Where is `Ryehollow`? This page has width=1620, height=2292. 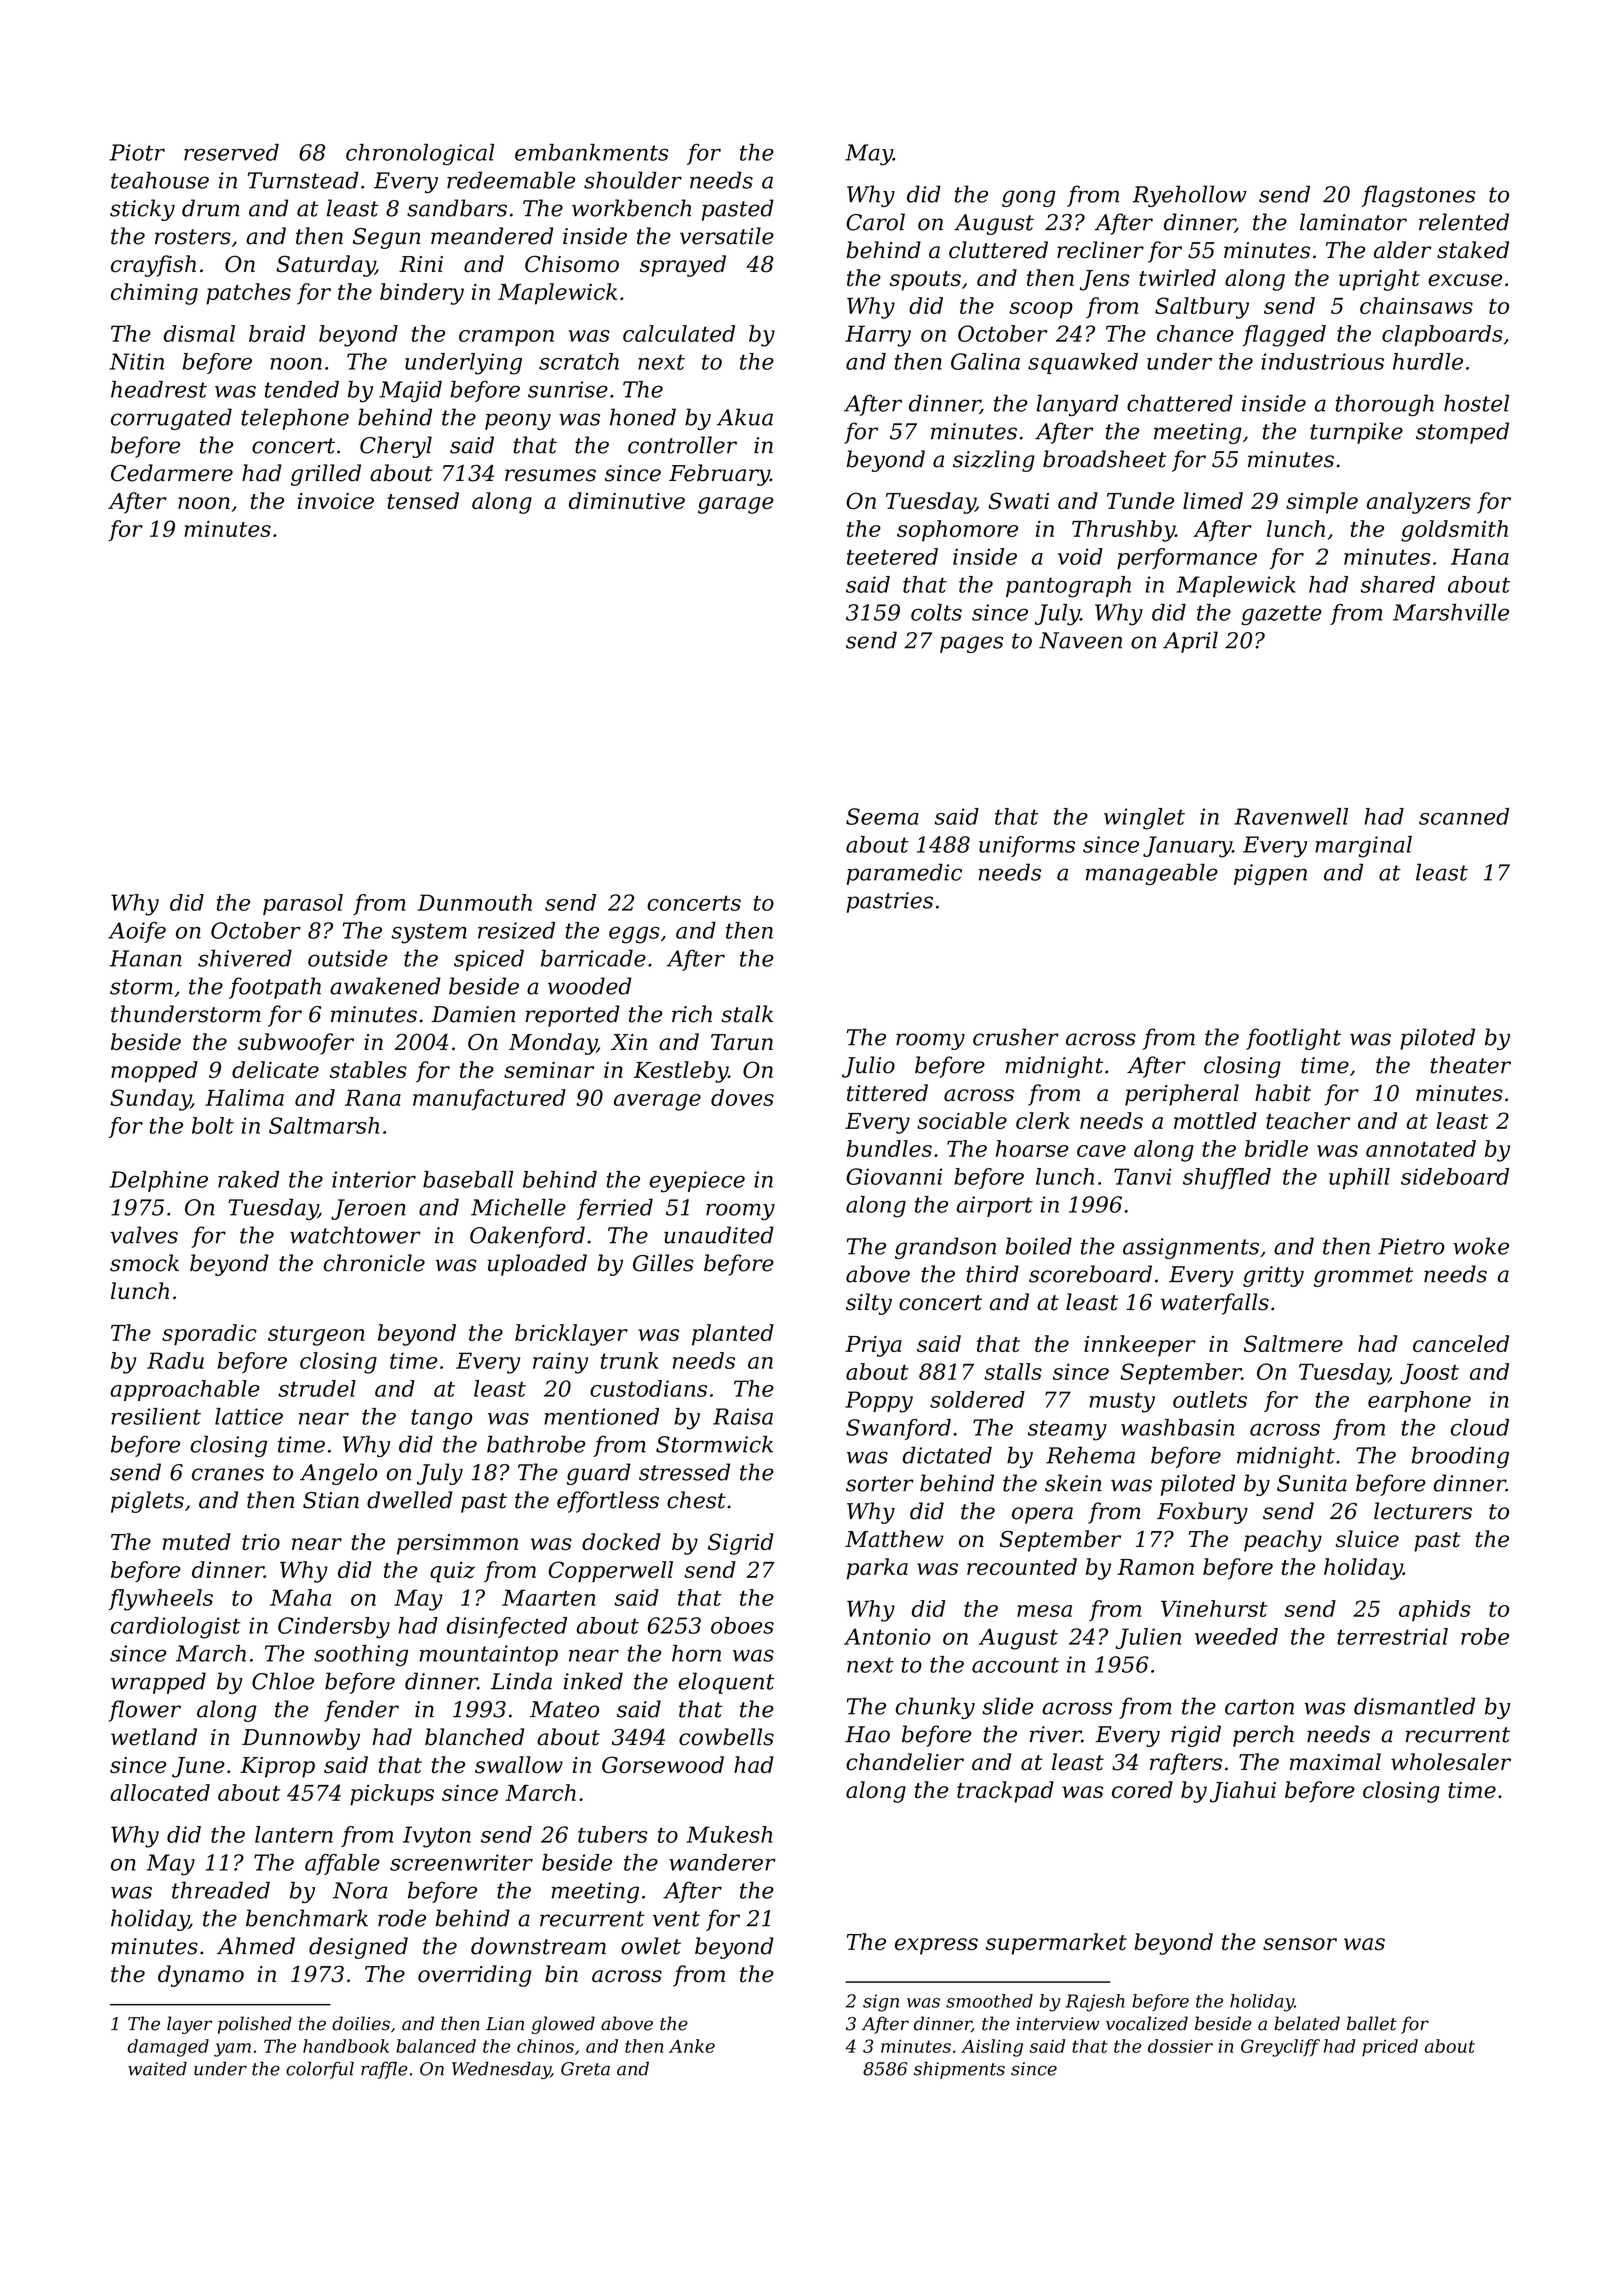 Ryehollow is located at coordinates (1189, 196).
